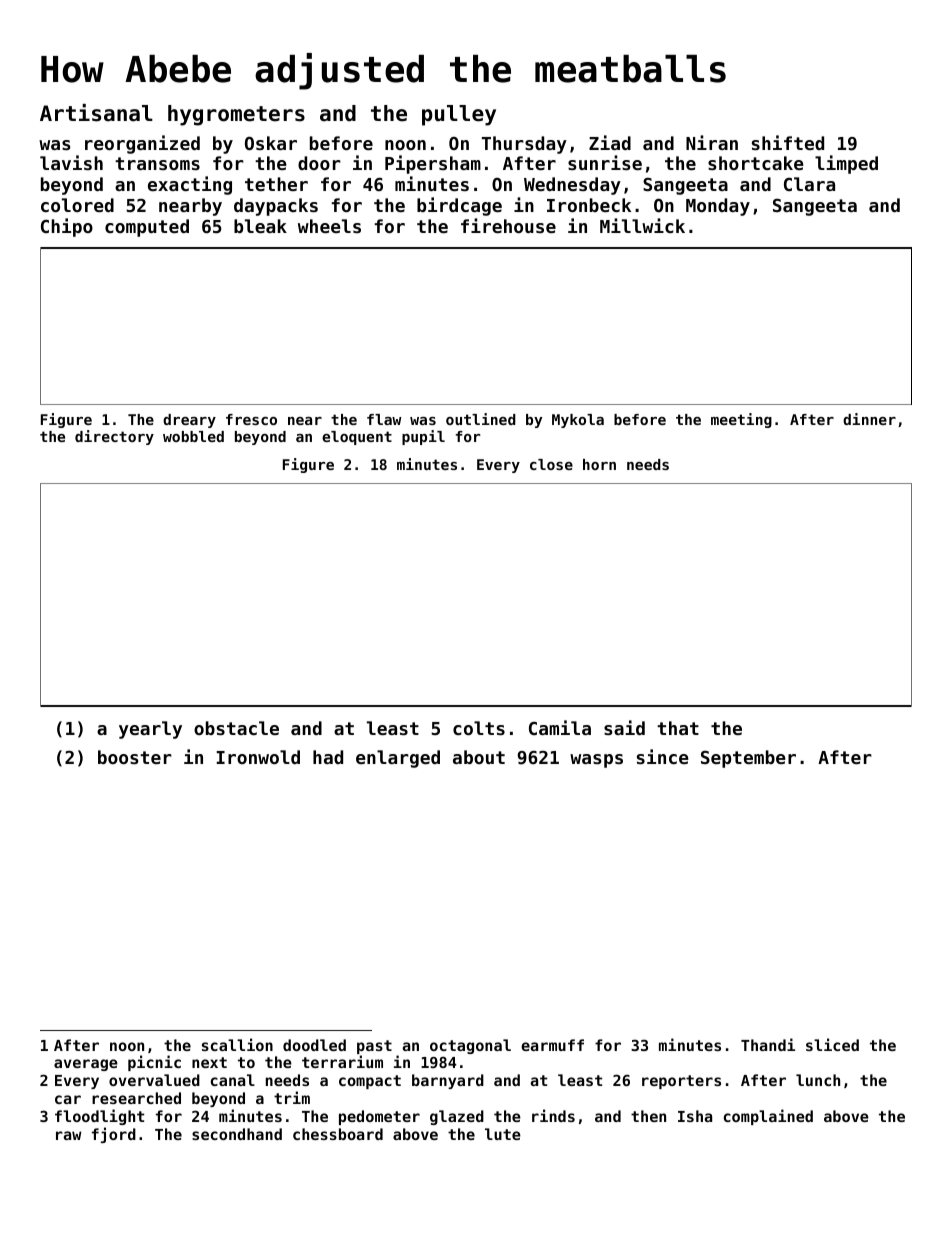 Image resolution: width=952 pixels, height=1233 pixels. Describe the element at coordinates (552, 1045) in the screenshot. I see `earmuff` at that location.
